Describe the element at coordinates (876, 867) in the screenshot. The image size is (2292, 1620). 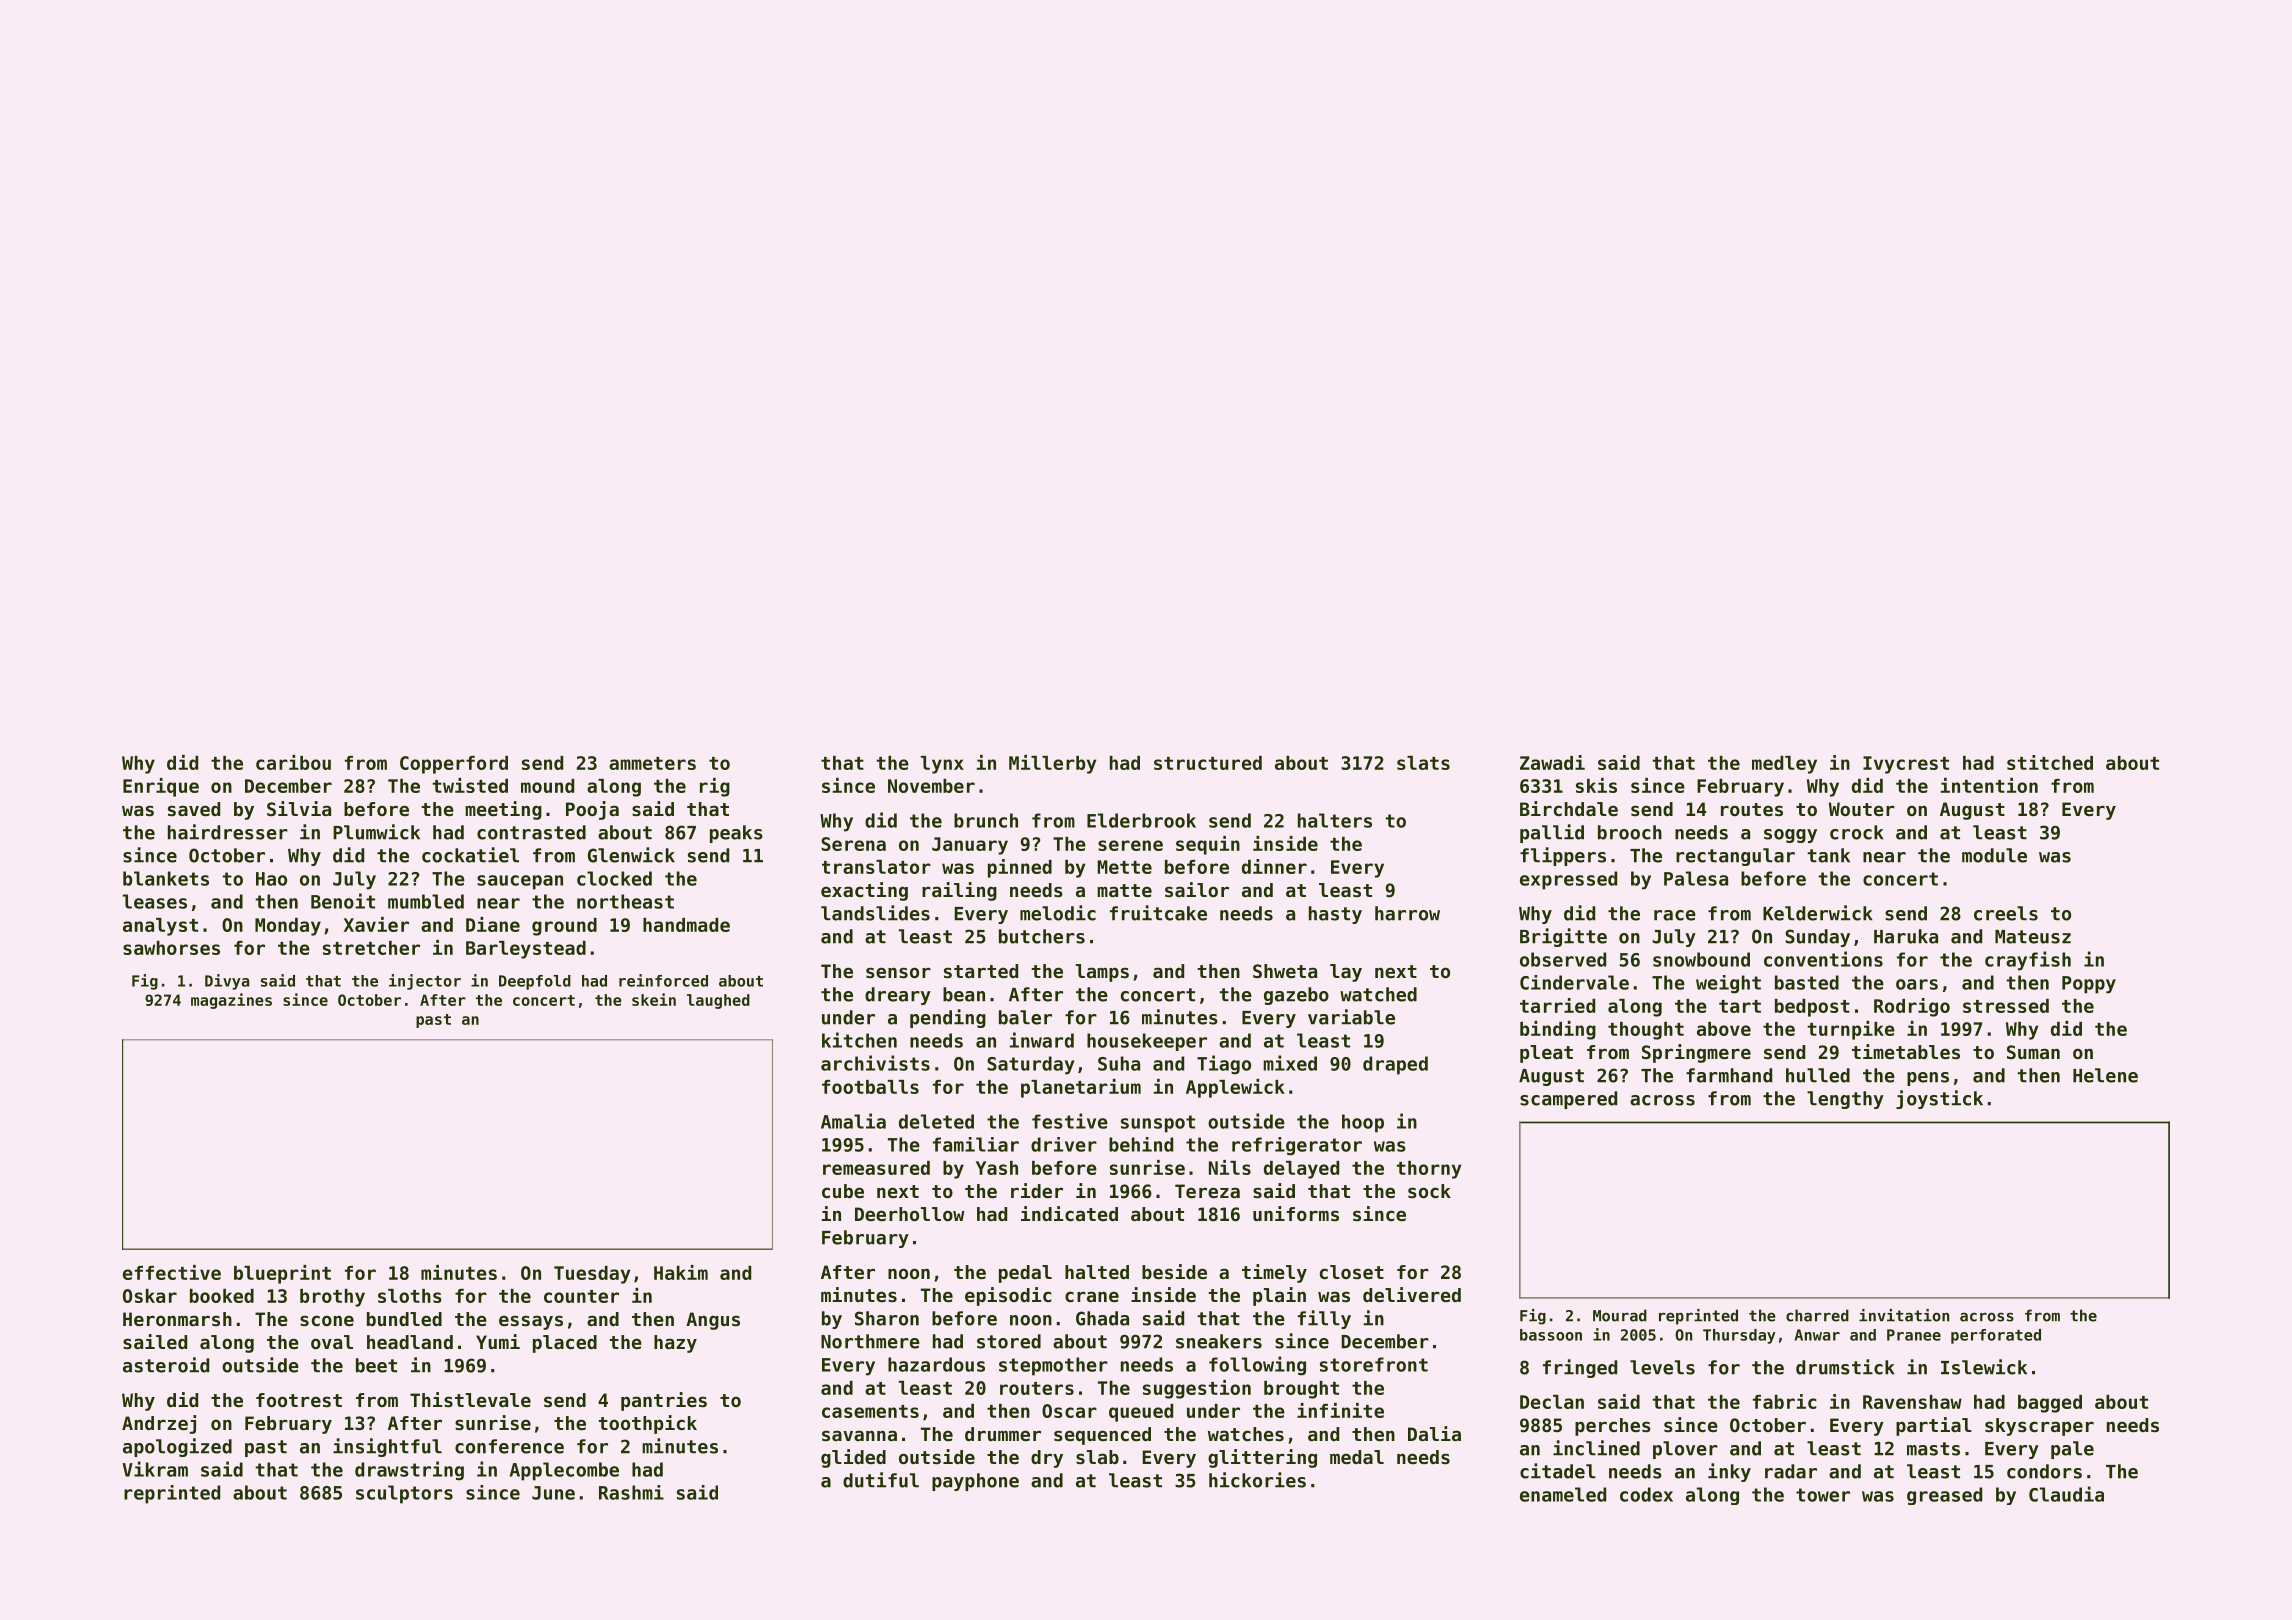
I see `translator` at that location.
